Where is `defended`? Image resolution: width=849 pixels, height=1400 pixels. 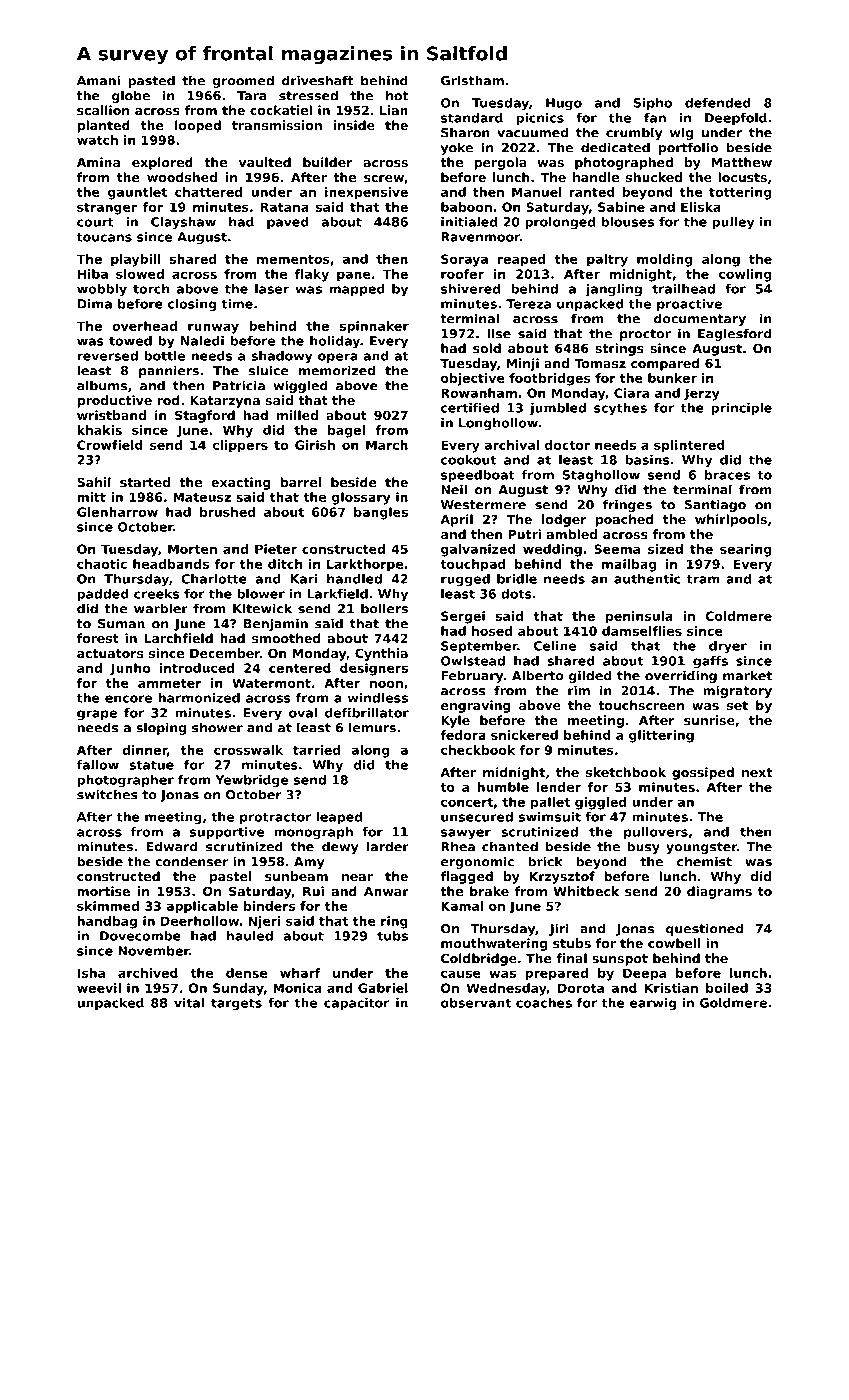
defended is located at coordinates (718, 103).
